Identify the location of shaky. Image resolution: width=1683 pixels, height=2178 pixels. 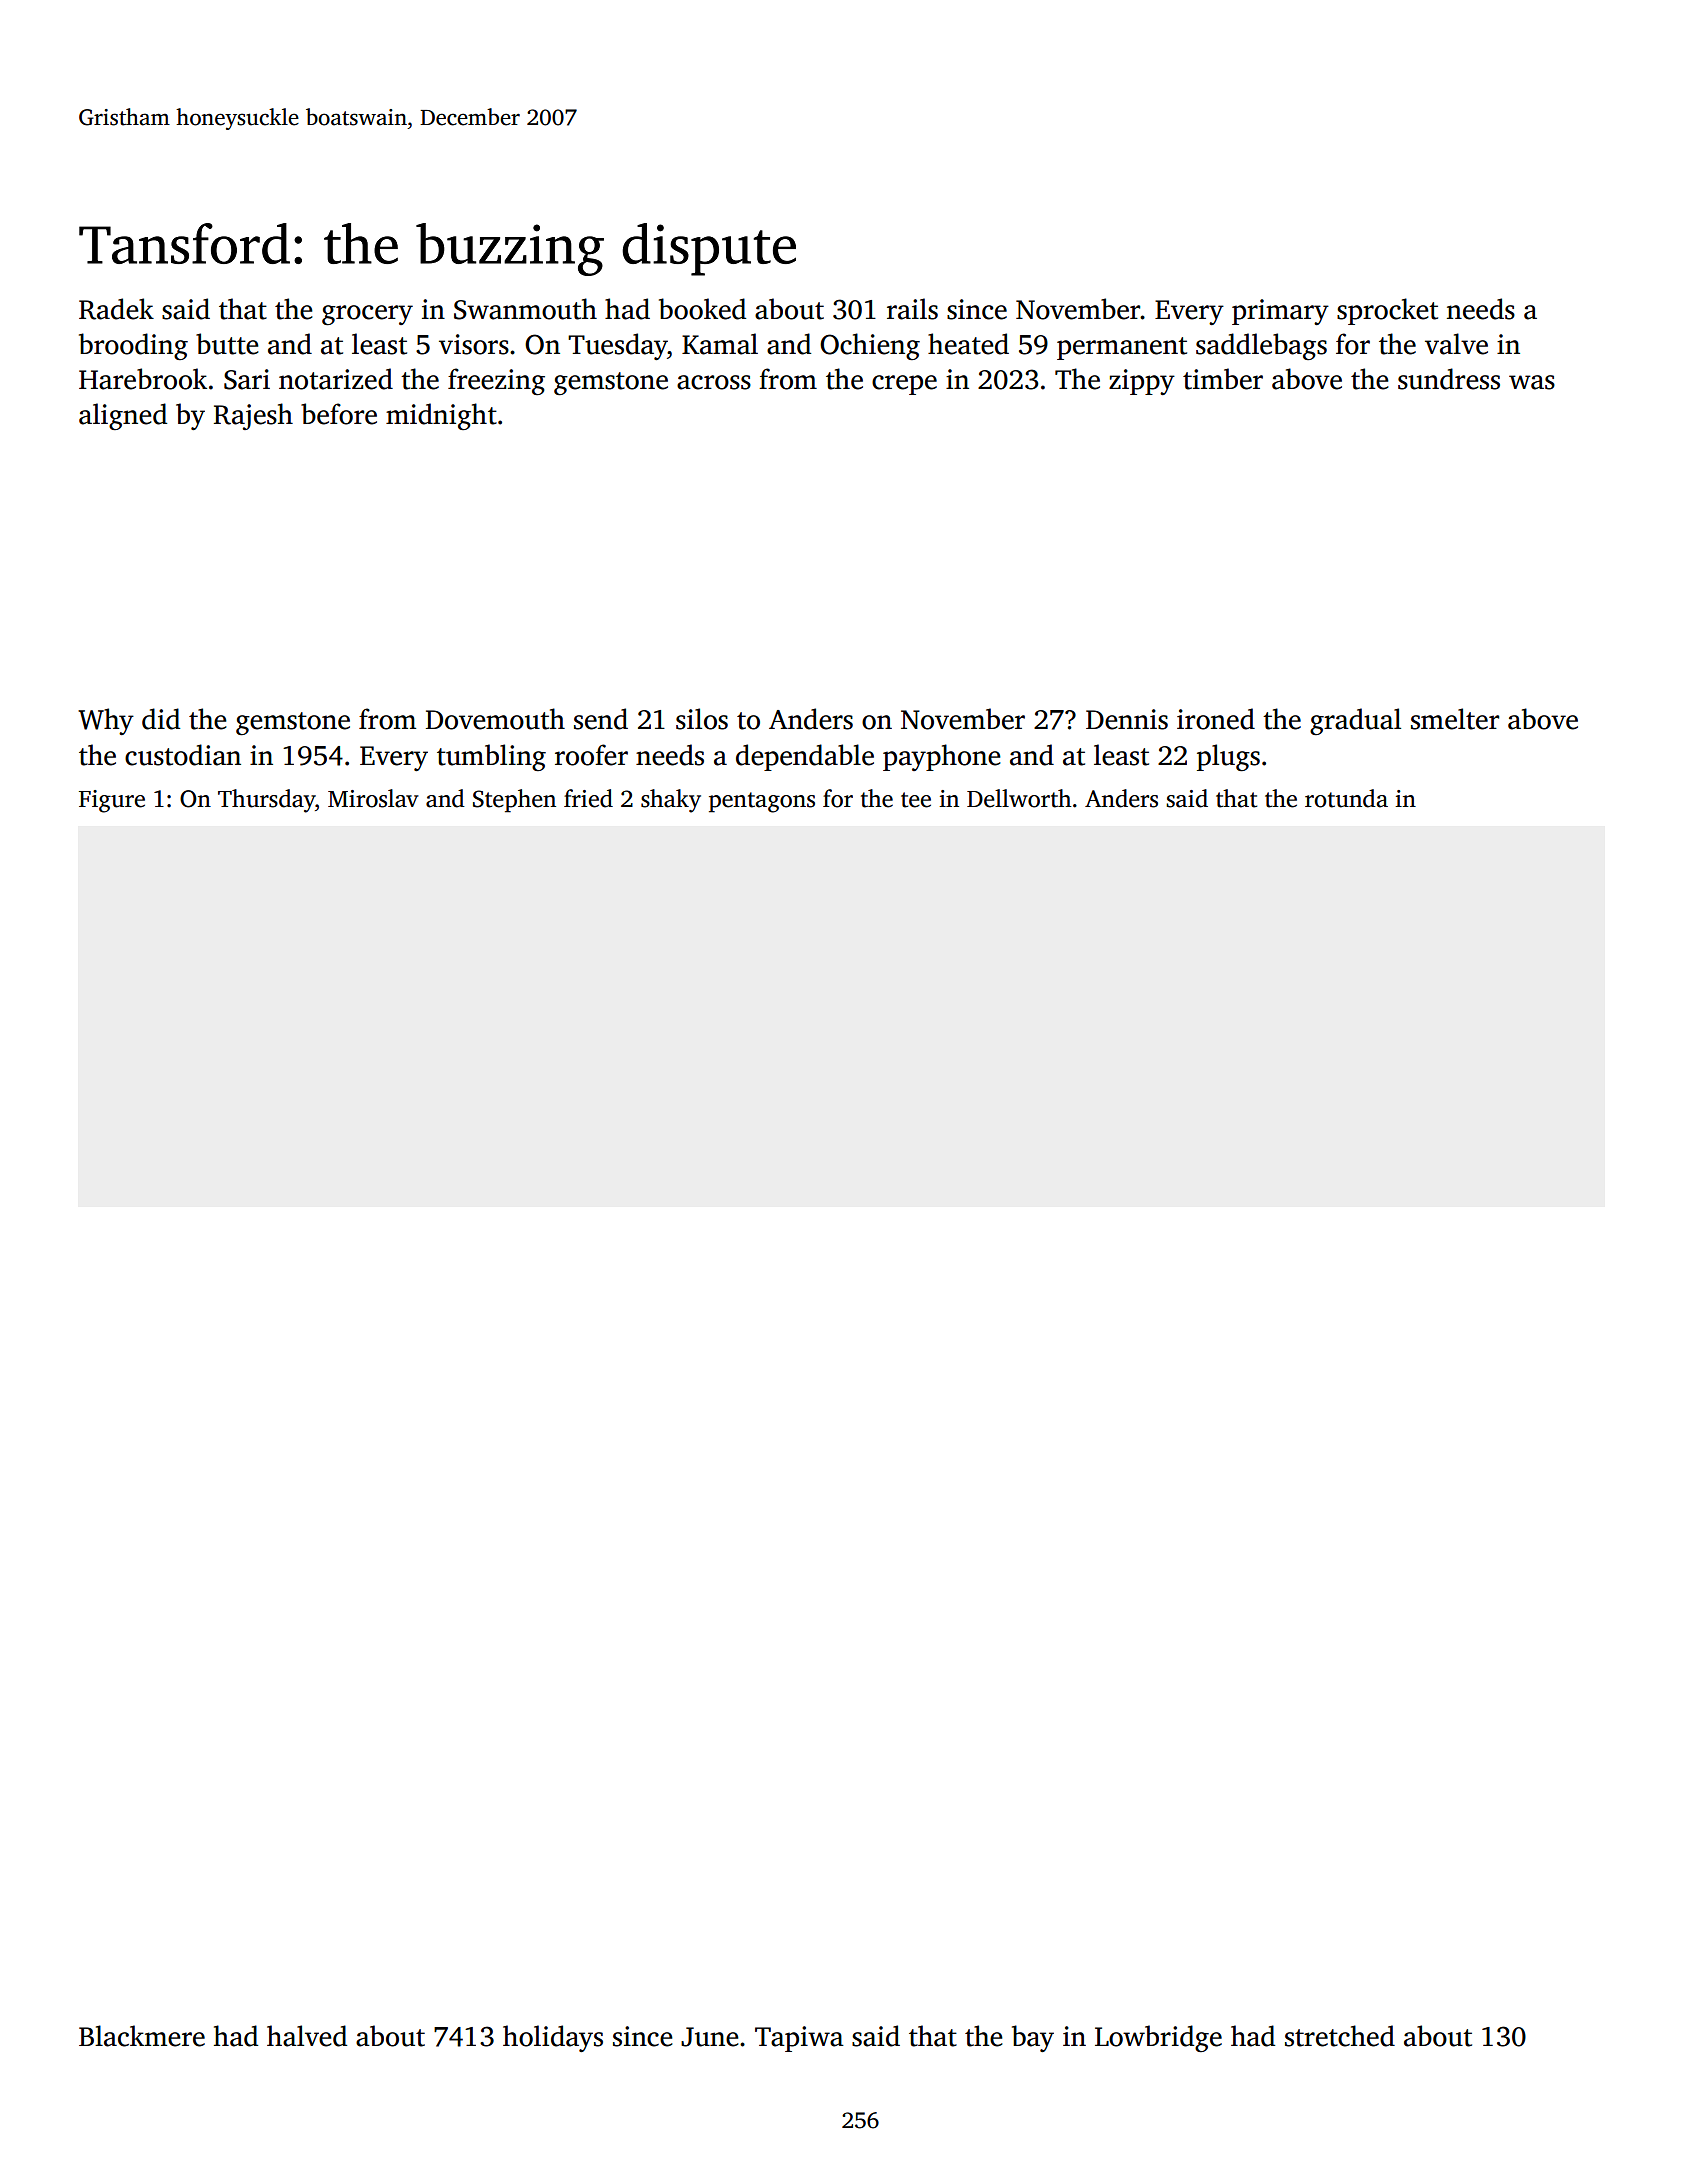
(671, 801).
